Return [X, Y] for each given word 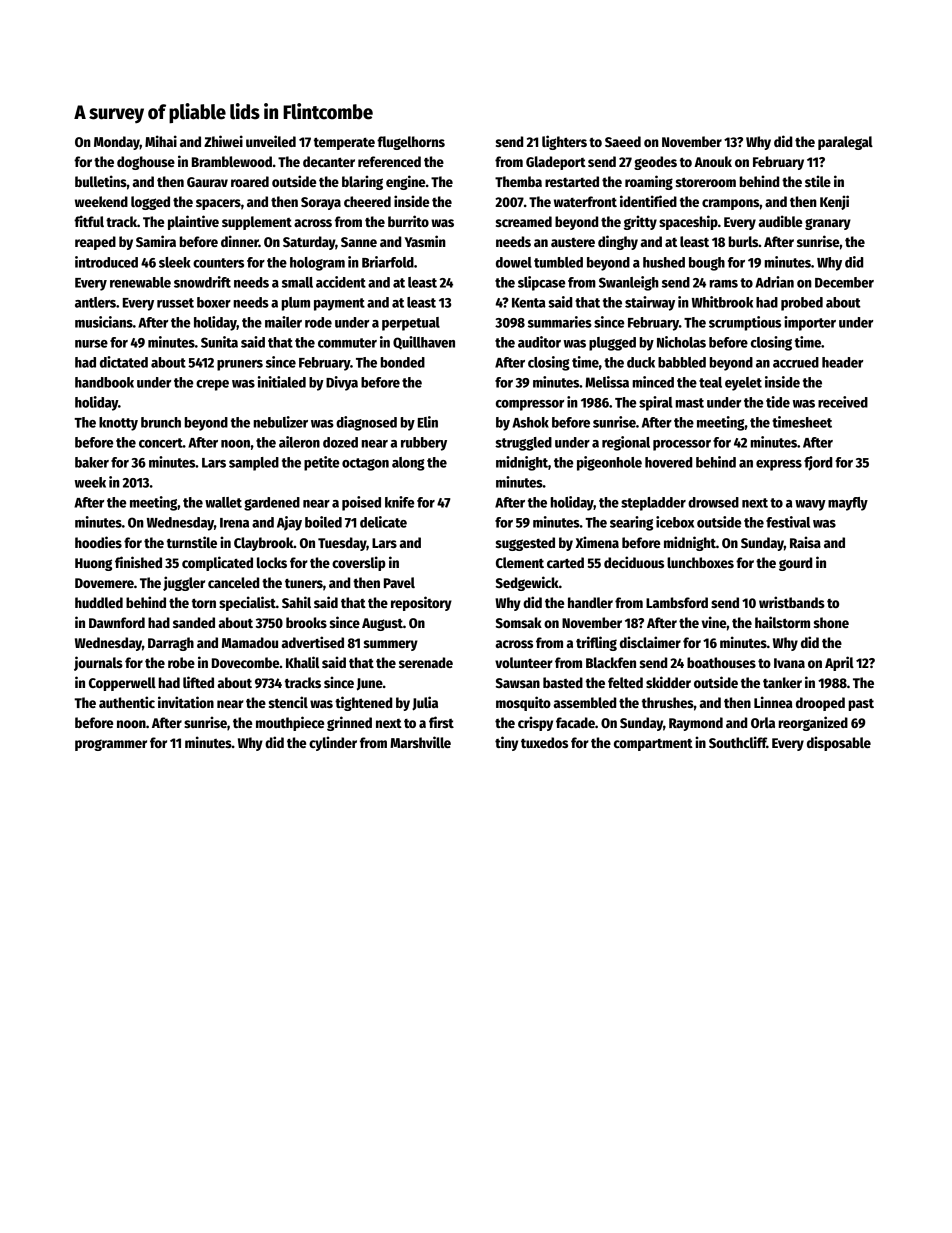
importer [810, 323]
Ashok [530, 422]
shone [831, 622]
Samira [156, 241]
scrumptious [745, 323]
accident [341, 282]
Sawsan [518, 683]
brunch [161, 422]
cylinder [333, 743]
